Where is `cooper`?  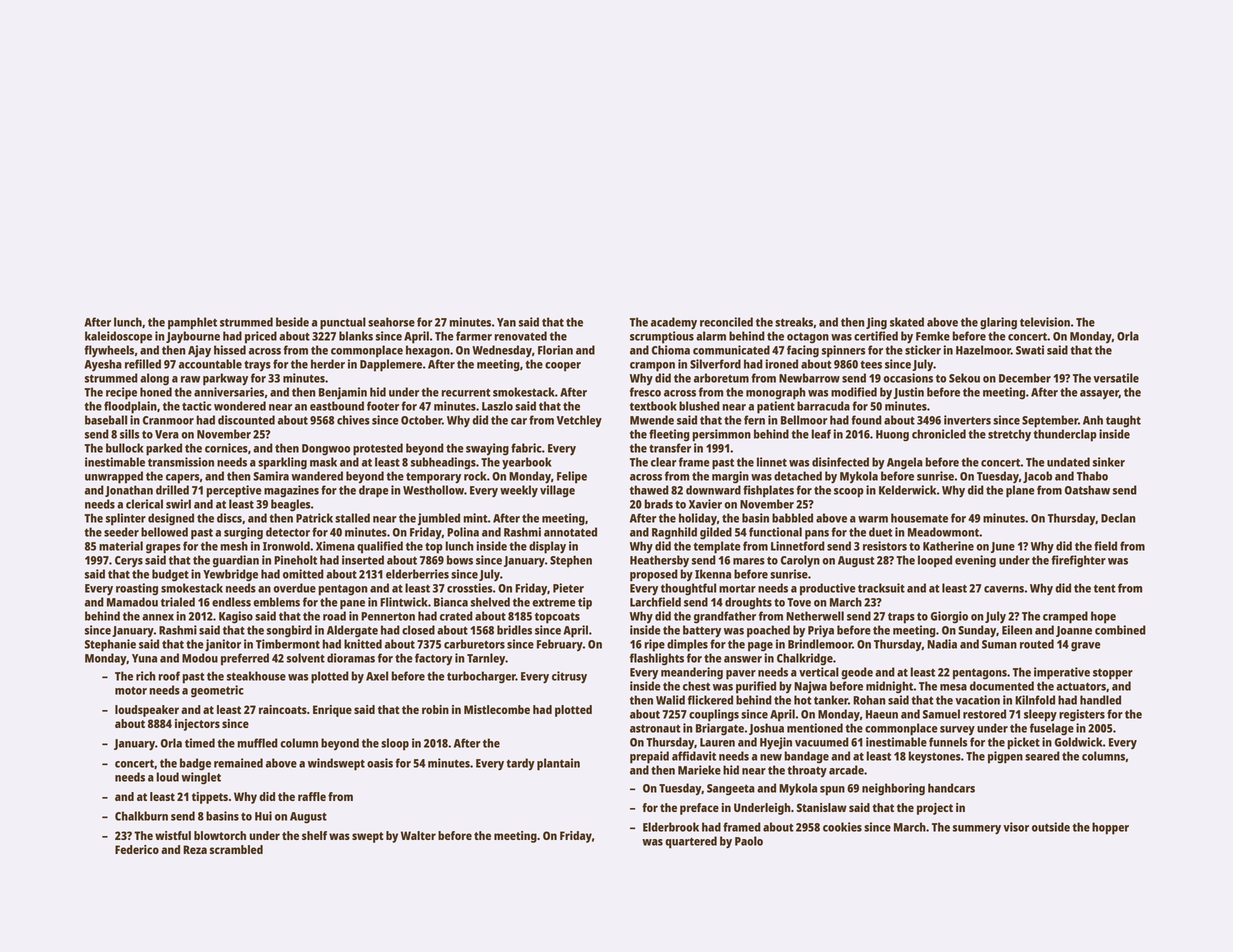 cooper is located at coordinates (563, 367).
